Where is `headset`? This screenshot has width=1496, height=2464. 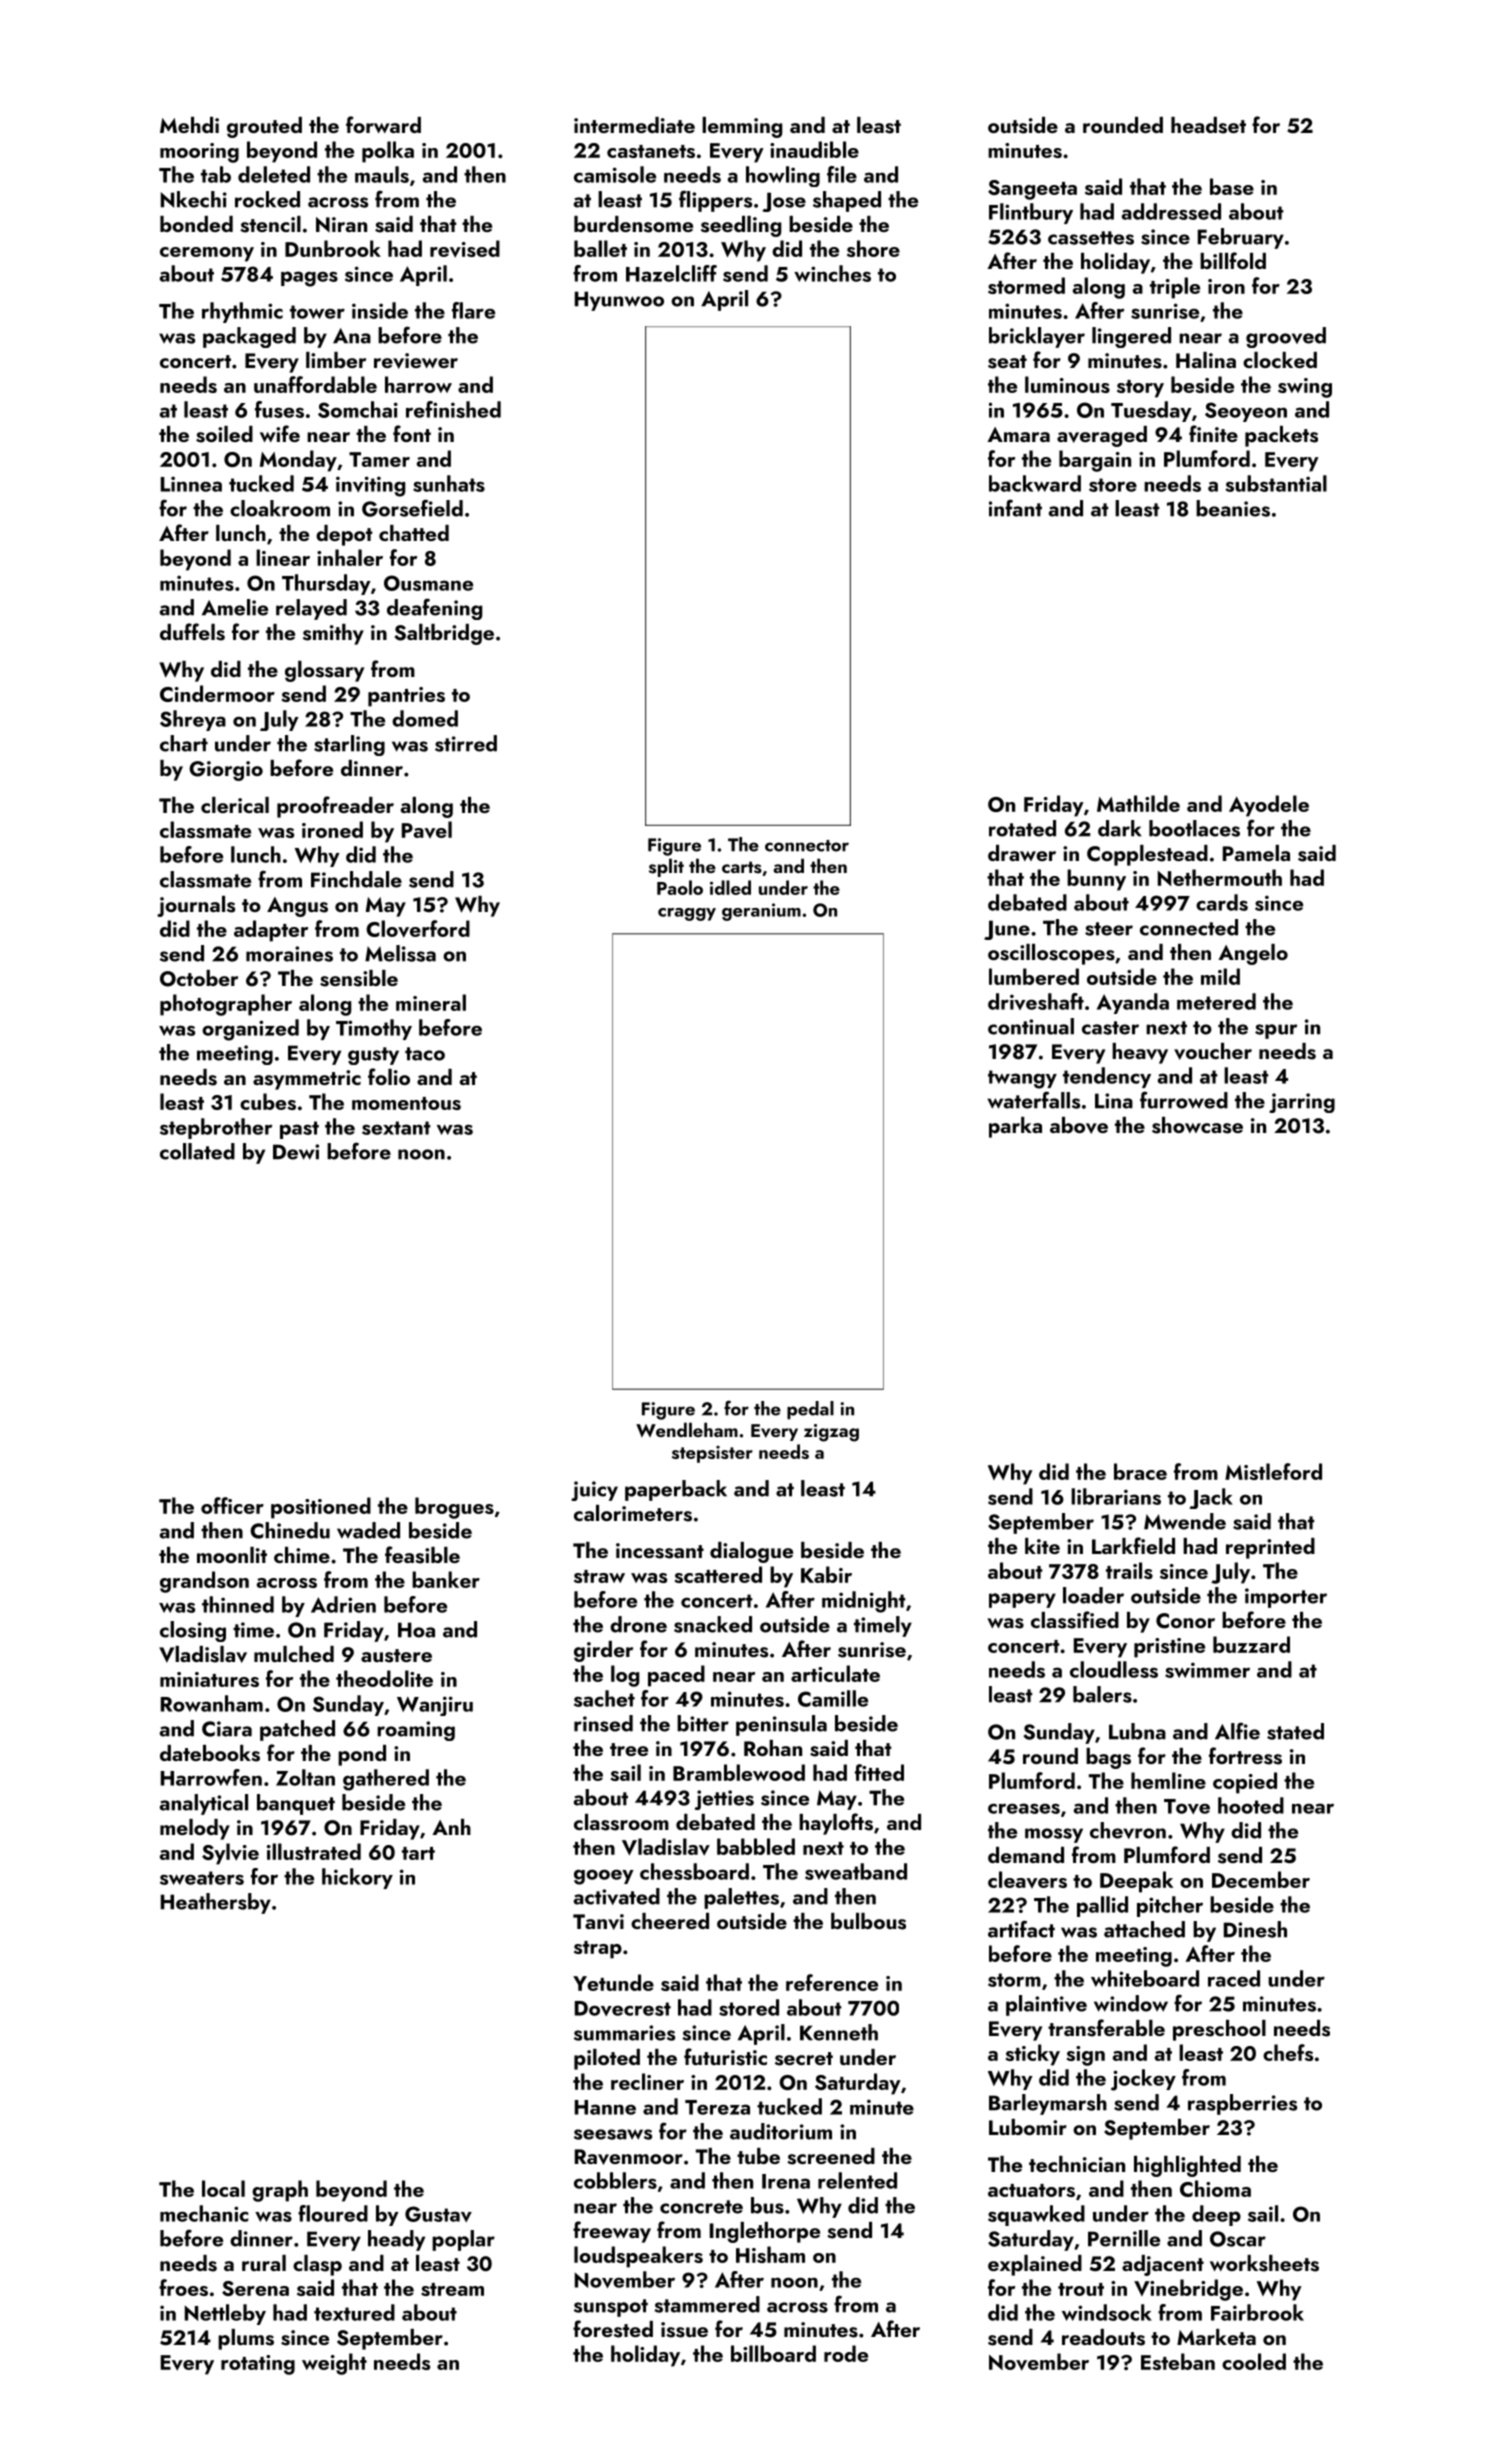
headset is located at coordinates (1208, 125).
